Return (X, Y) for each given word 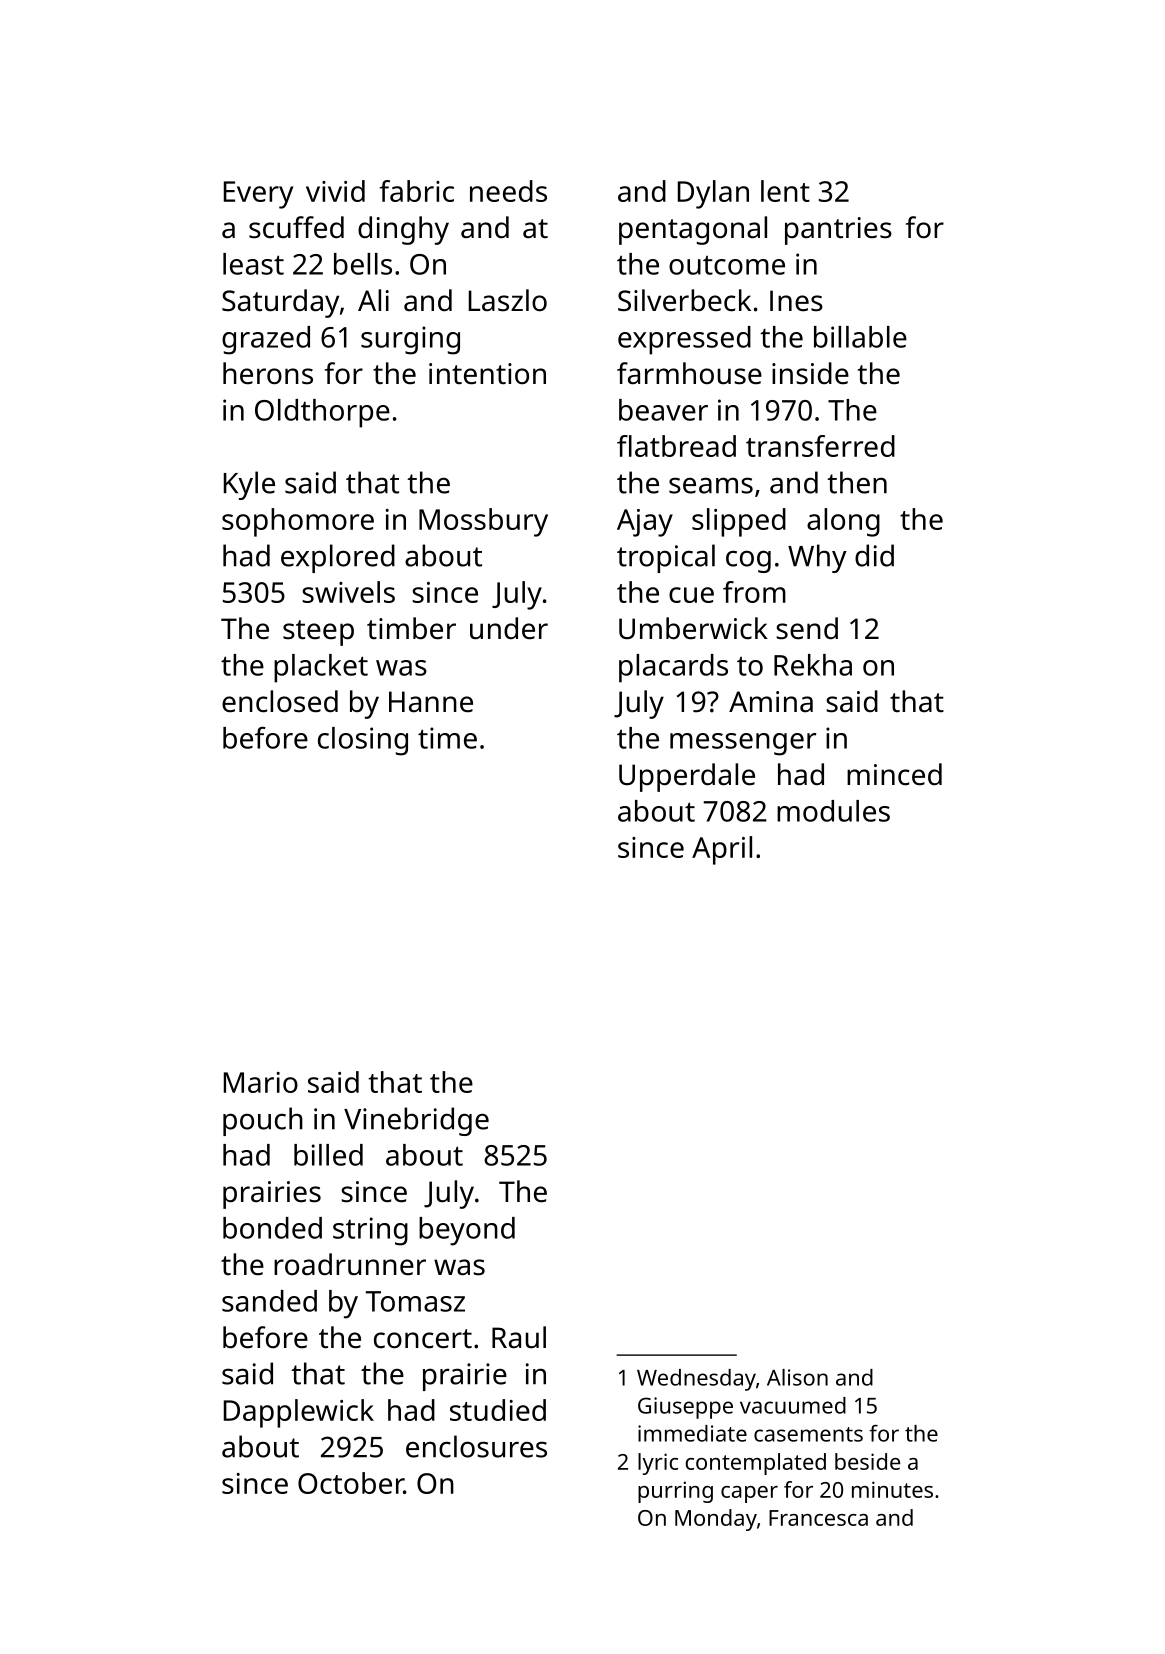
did (874, 555)
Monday (716, 1520)
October (351, 1483)
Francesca (818, 1518)
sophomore (298, 522)
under (509, 628)
